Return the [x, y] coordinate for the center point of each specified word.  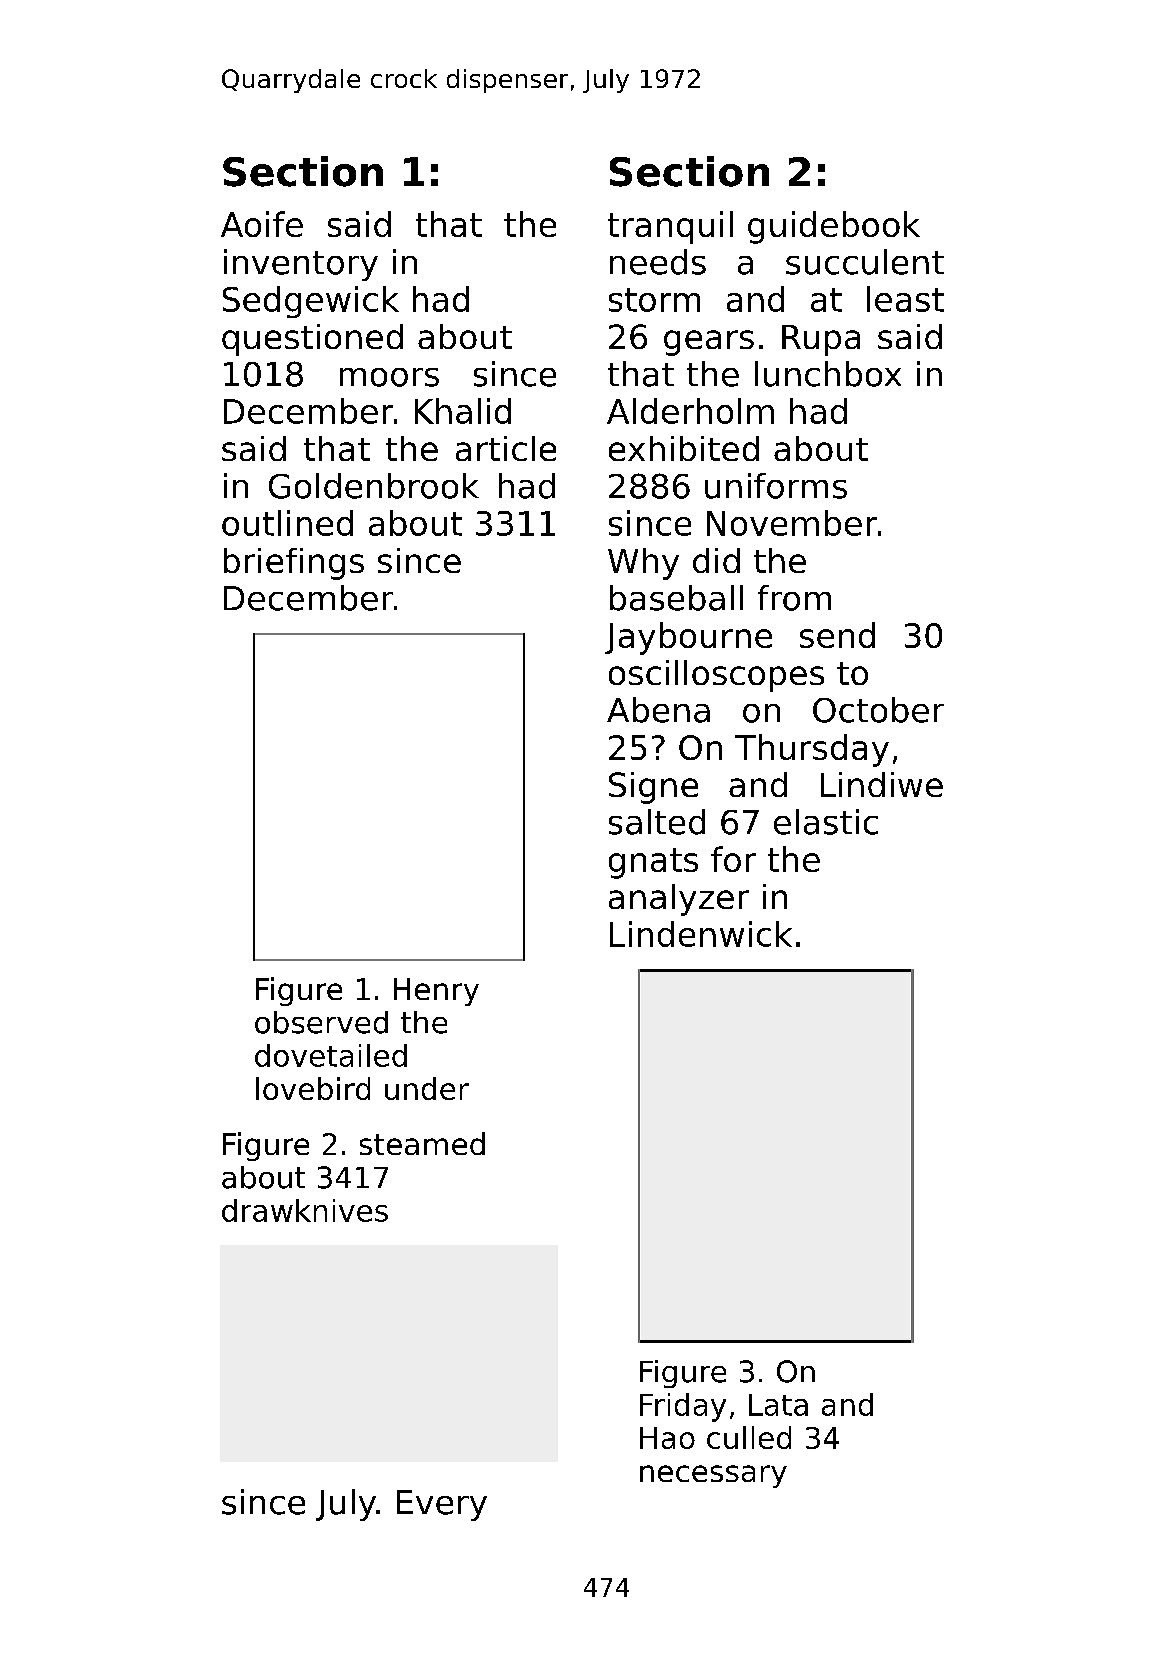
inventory [301, 265]
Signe [653, 788]
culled [749, 1437]
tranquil [670, 227]
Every [442, 1505]
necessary [713, 1476]
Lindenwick [701, 934]
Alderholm [690, 411]
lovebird [313, 1088]
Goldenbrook [374, 486]
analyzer [679, 900]
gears [709, 343]
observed [321, 1022]
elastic [826, 822]
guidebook [834, 227]
